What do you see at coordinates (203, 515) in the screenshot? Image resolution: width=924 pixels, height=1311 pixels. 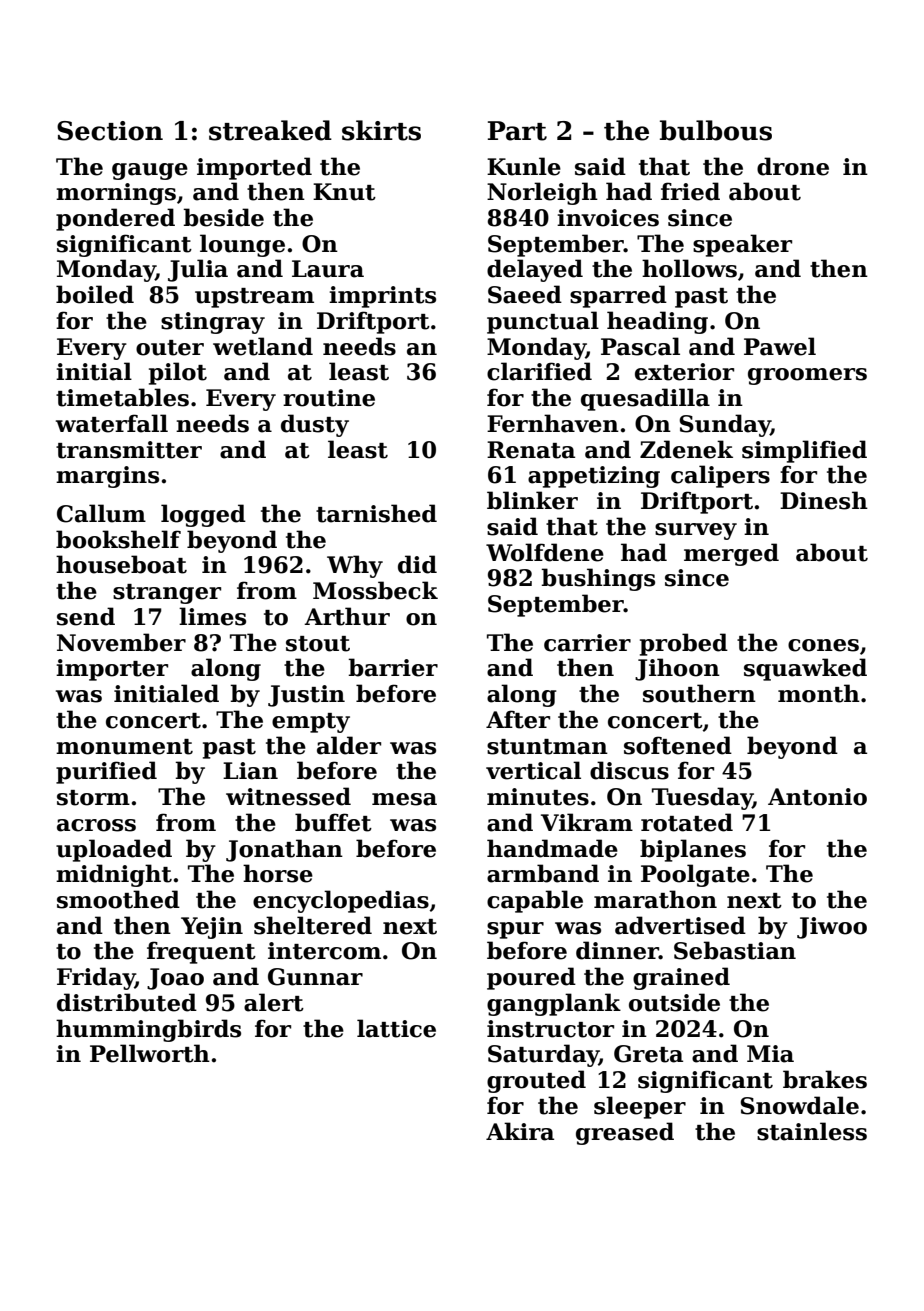 I see `logged` at bounding box center [203, 515].
